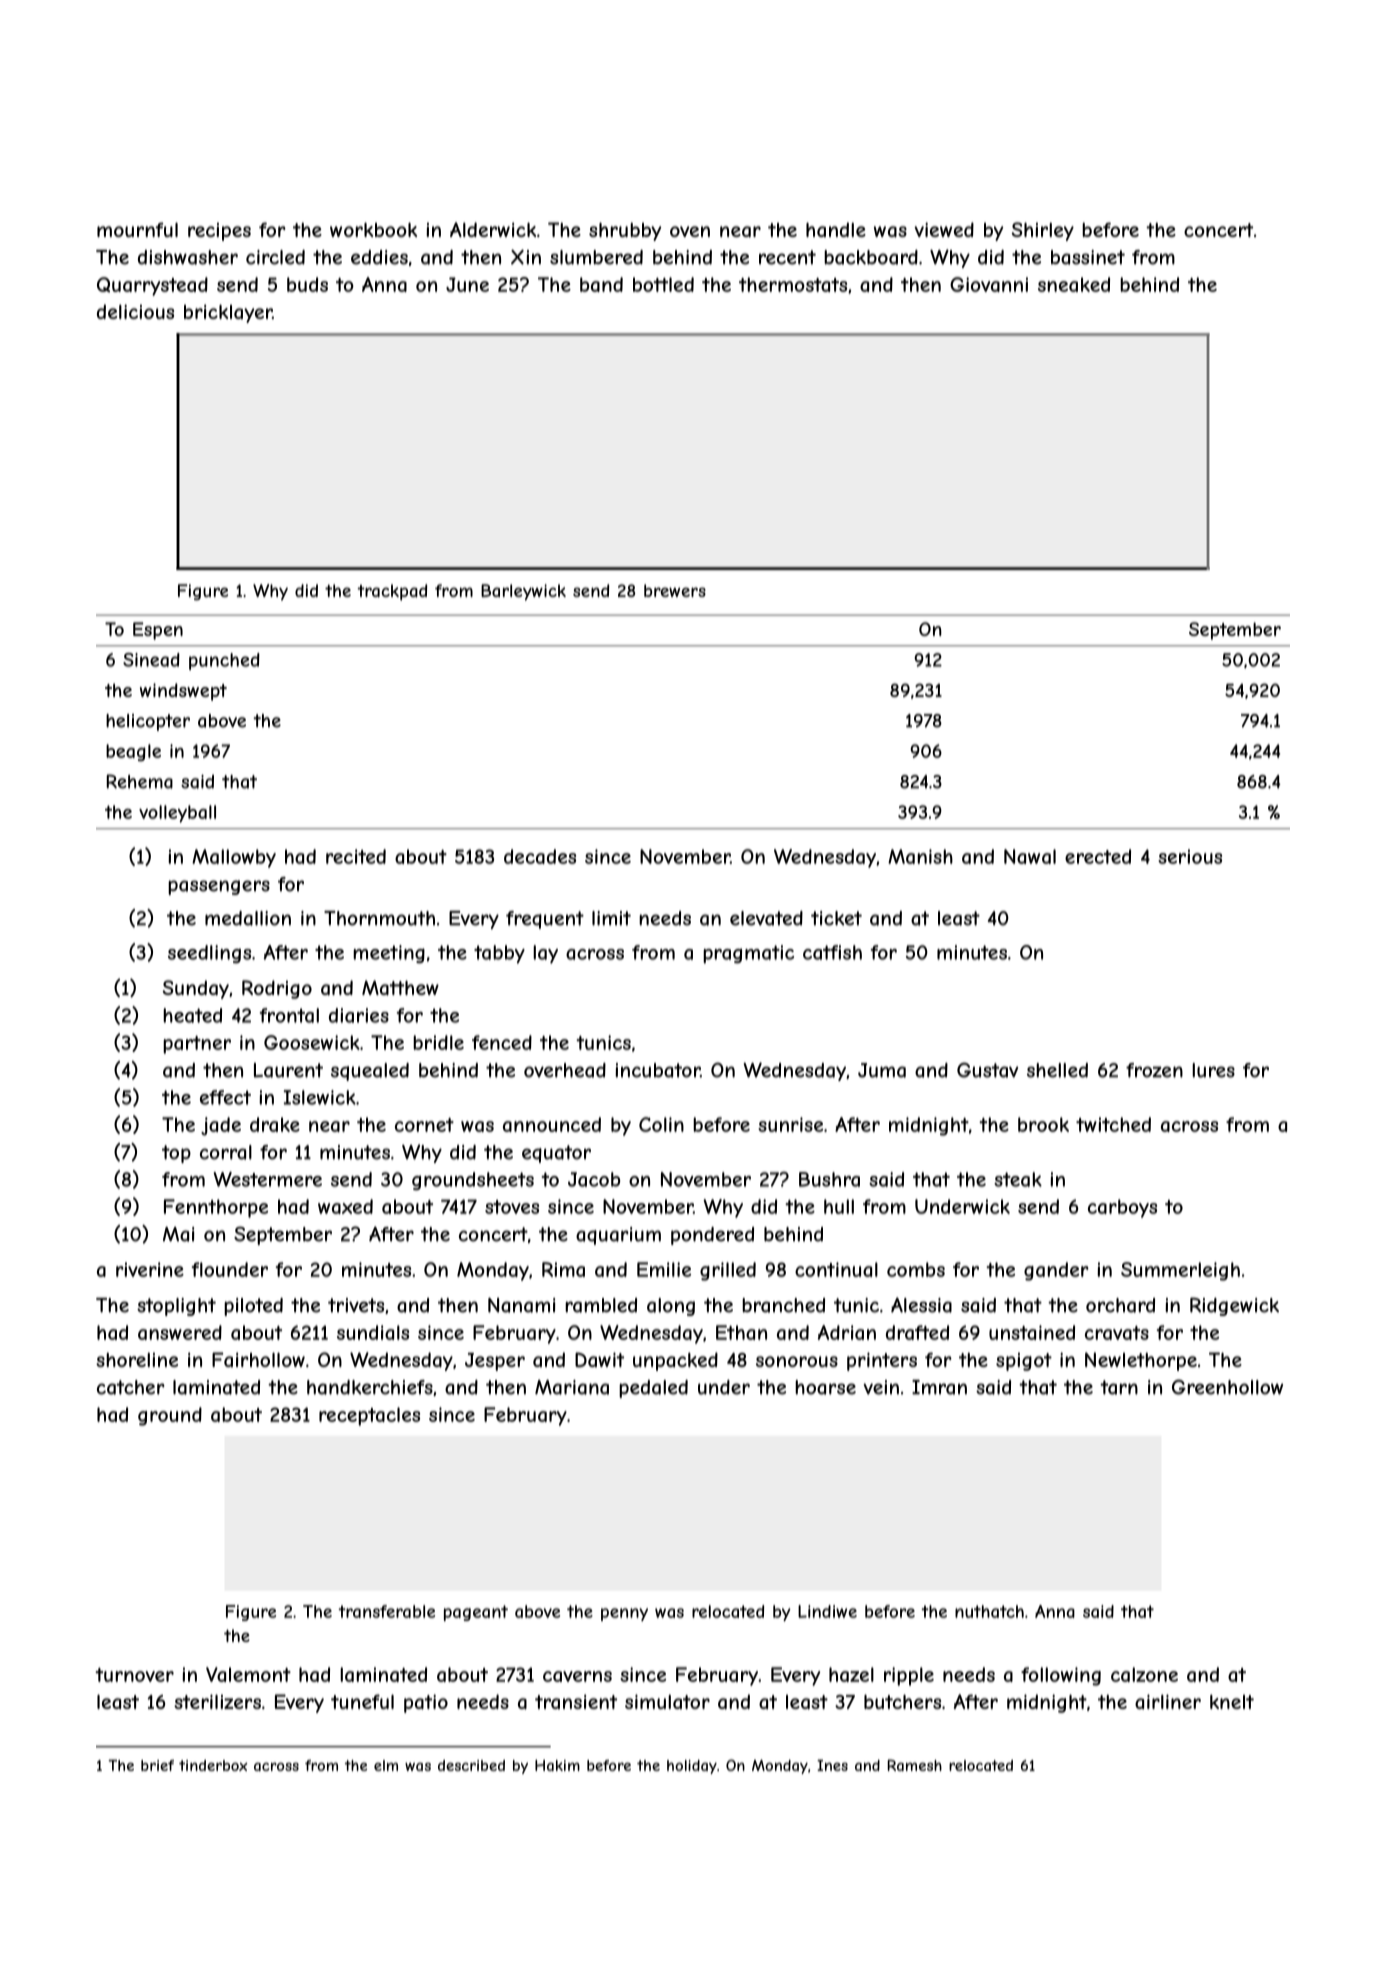  I want to click on Alderwick, so click(493, 229).
